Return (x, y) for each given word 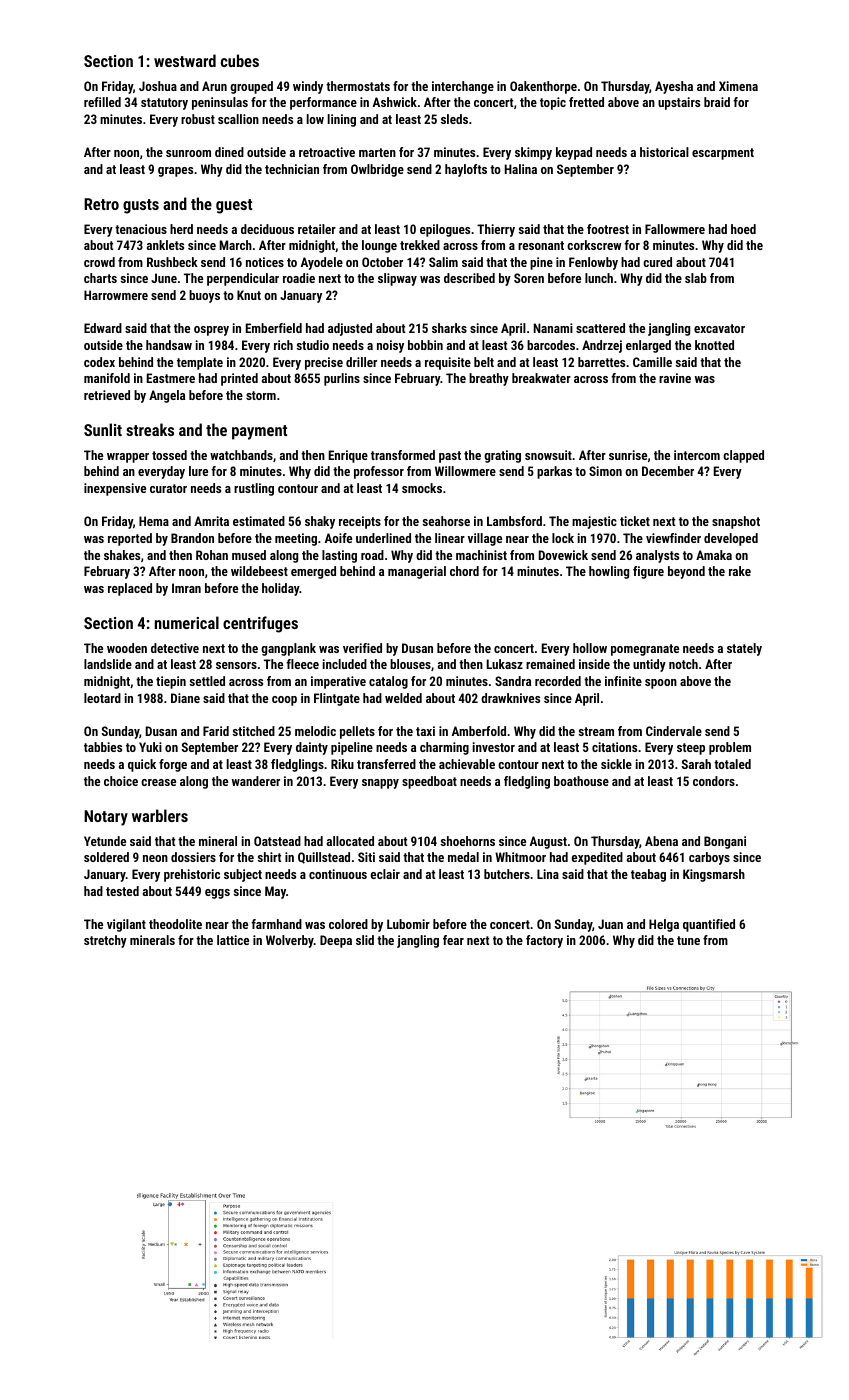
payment (259, 432)
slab (696, 278)
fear (453, 940)
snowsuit (548, 455)
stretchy (105, 941)
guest (234, 206)
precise (324, 363)
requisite (448, 363)
